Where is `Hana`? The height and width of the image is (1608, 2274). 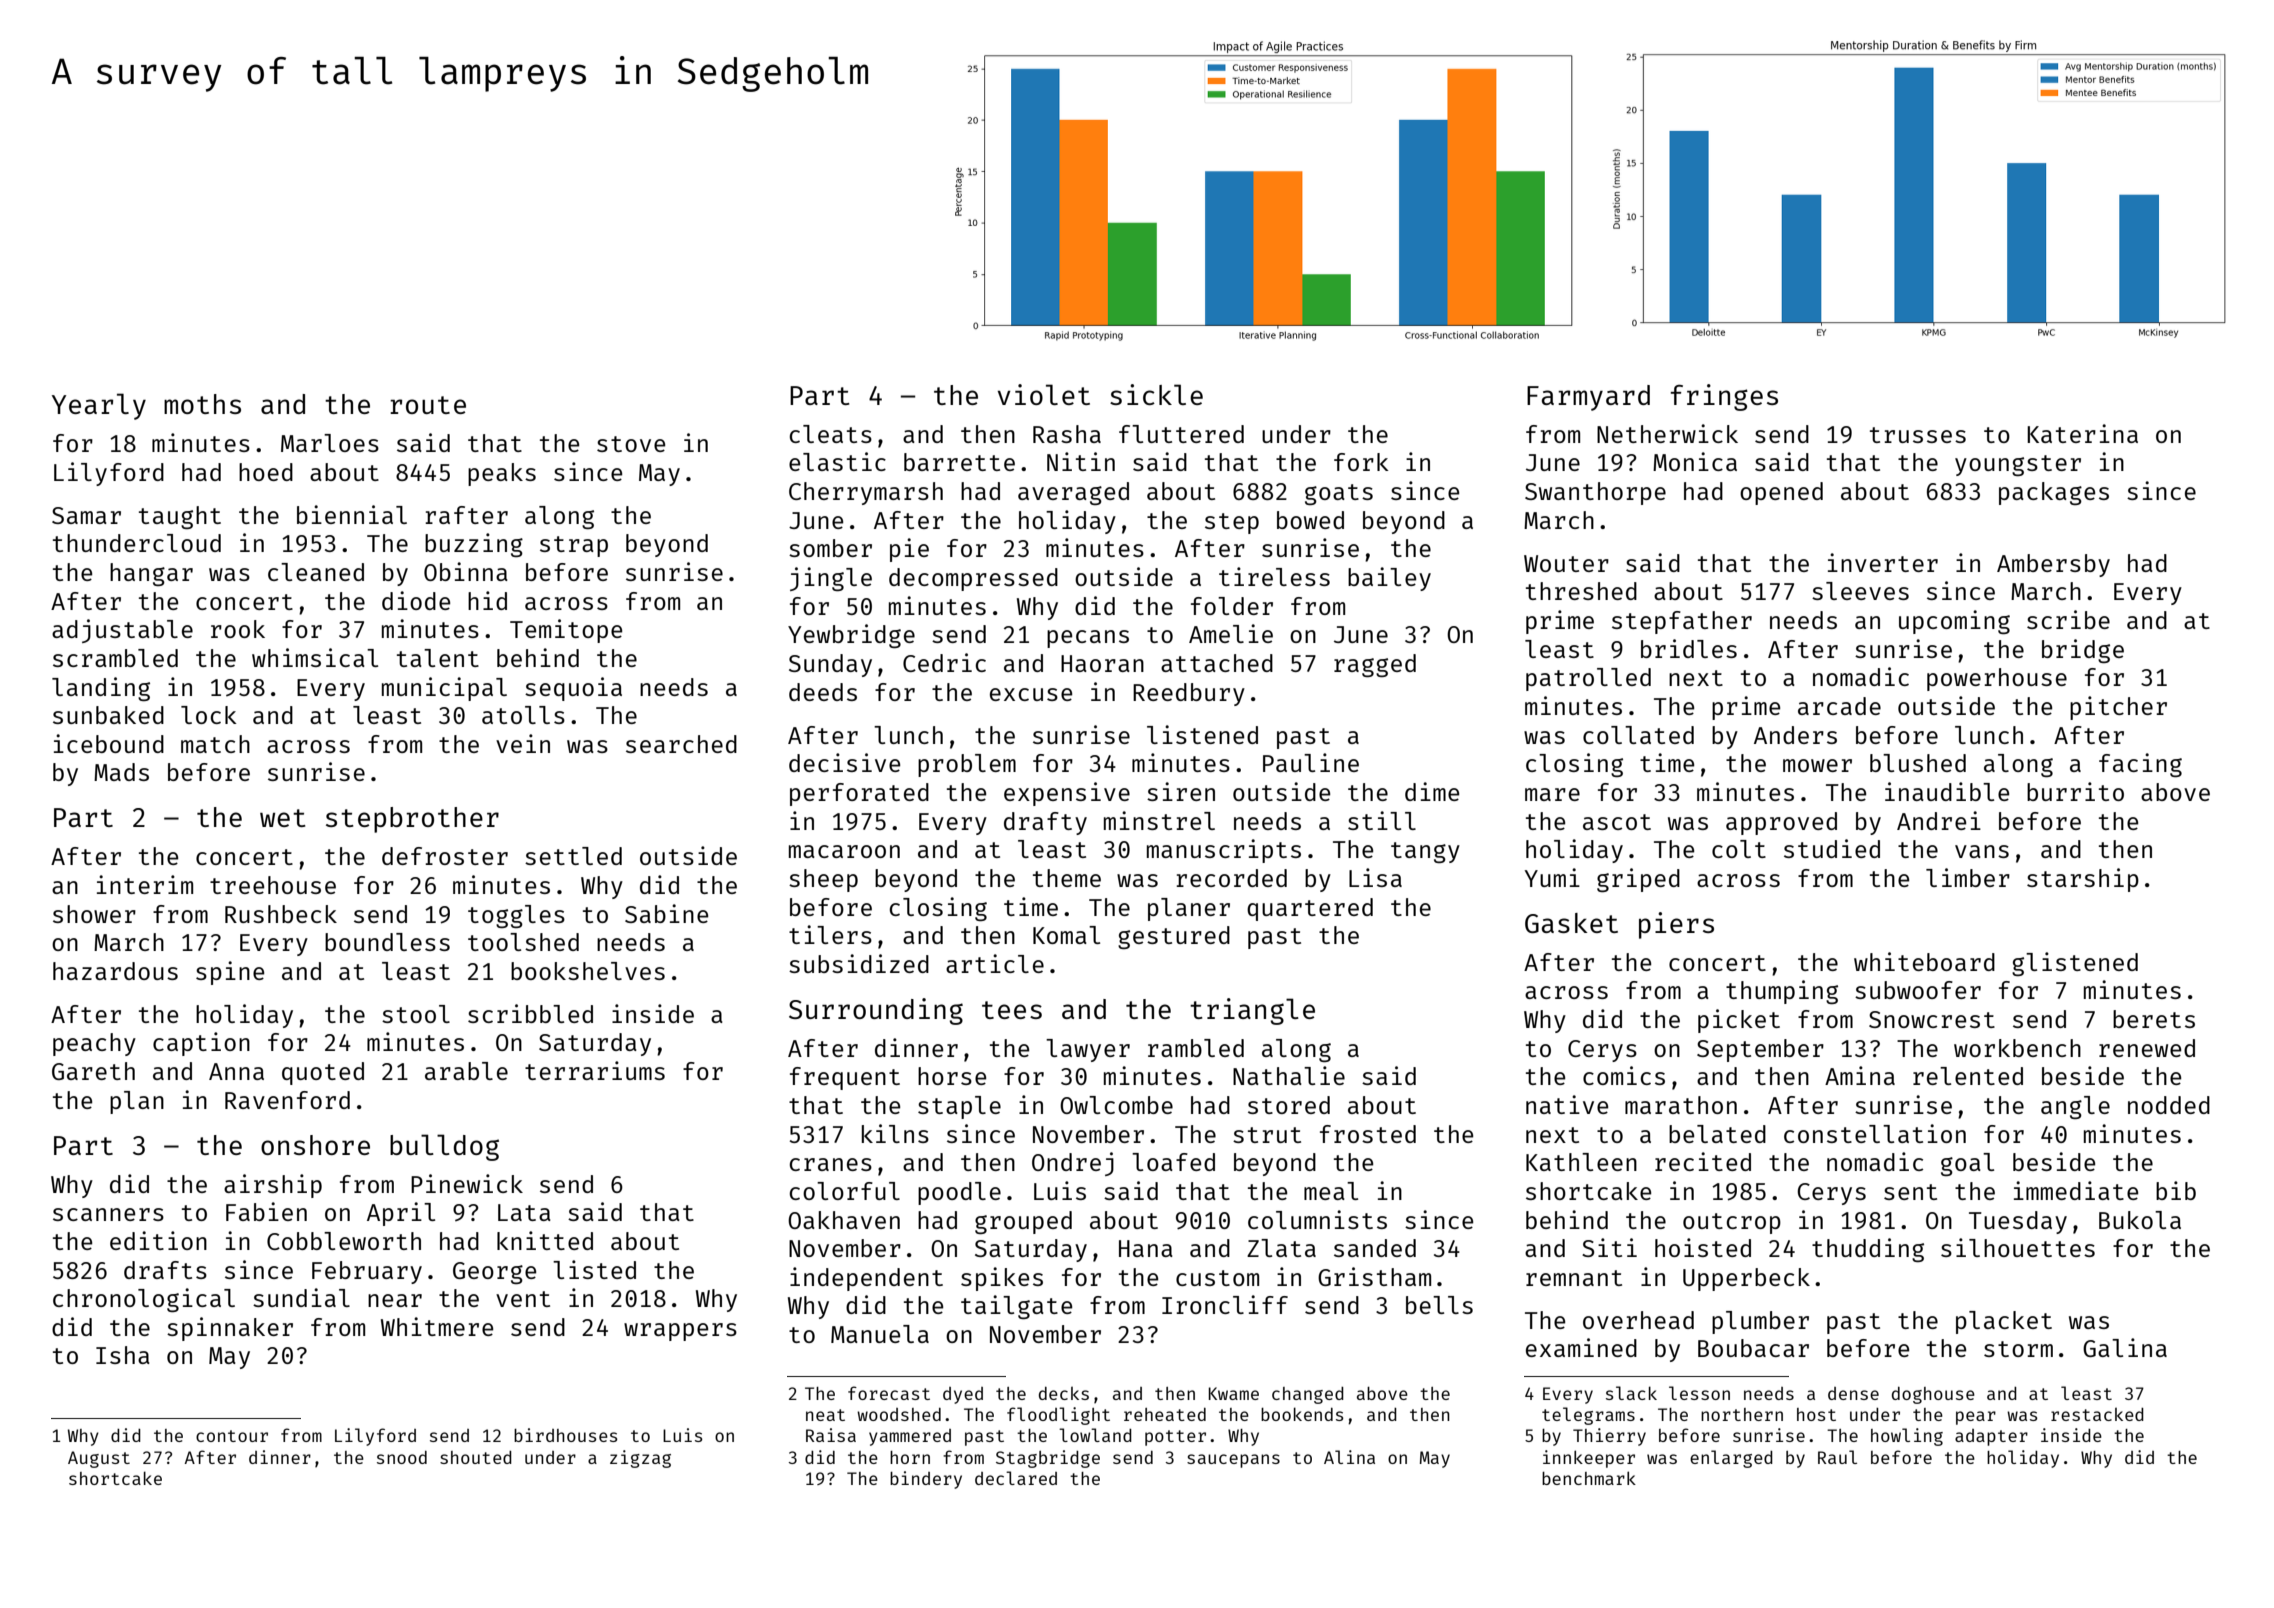
Hana is located at coordinates (1146, 1248).
